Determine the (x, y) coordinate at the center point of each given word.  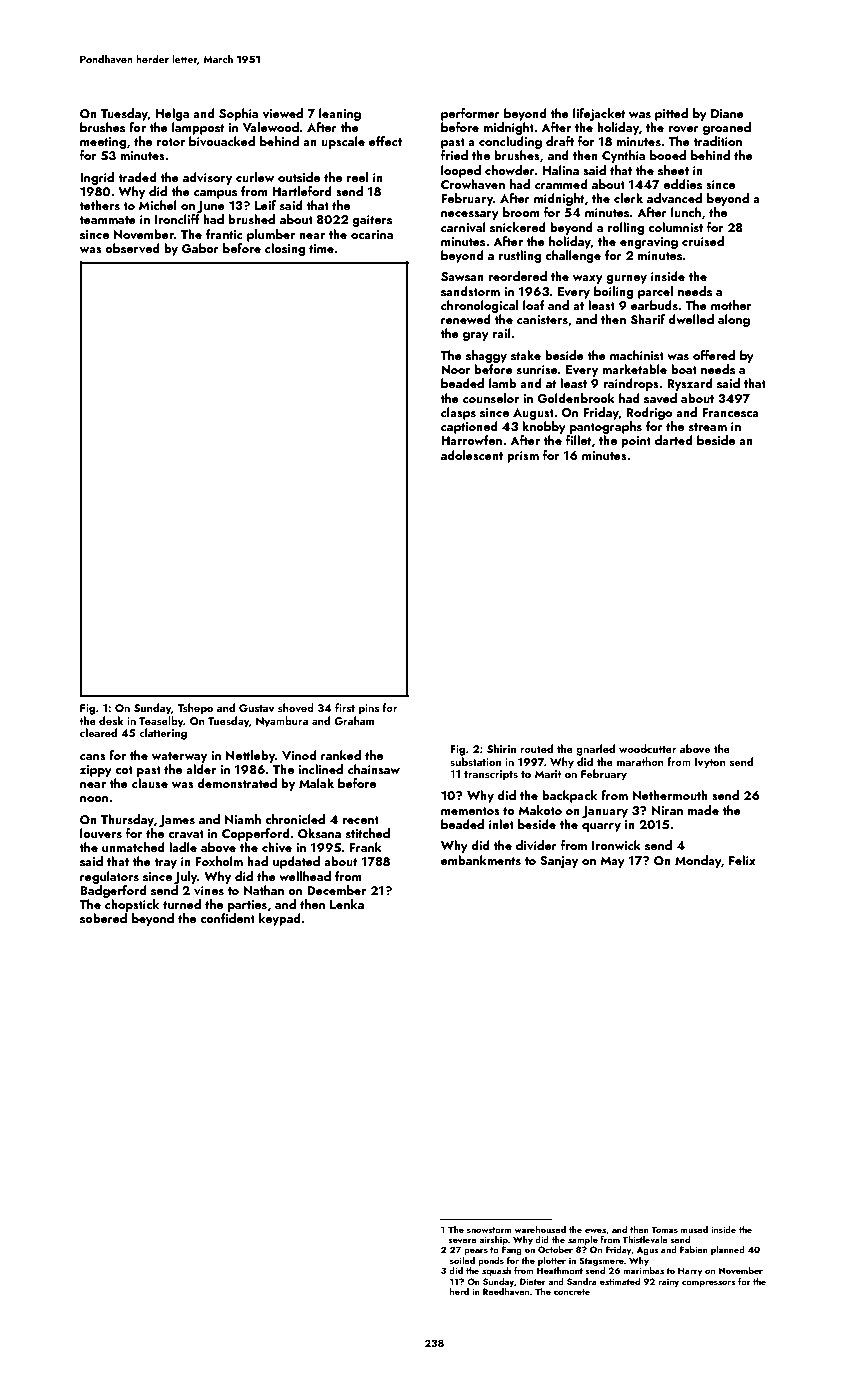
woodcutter (648, 748)
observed (132, 248)
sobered (103, 918)
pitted (671, 114)
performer (470, 114)
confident (227, 918)
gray (476, 336)
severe (462, 1240)
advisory (207, 178)
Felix (742, 860)
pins (369, 709)
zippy (96, 771)
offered (714, 355)
